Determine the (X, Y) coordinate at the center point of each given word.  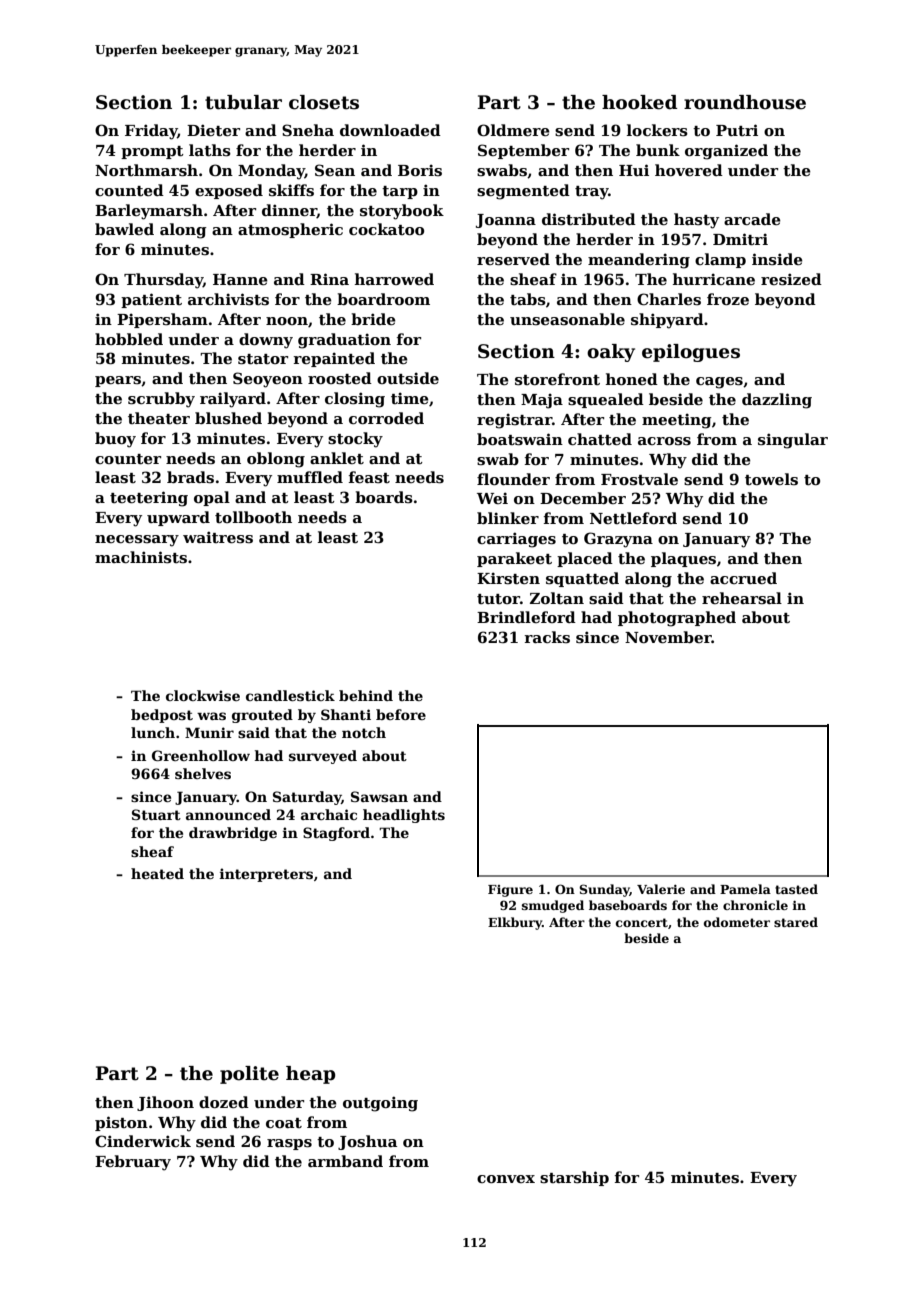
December (583, 498)
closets (324, 102)
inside (777, 259)
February (133, 1163)
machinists (141, 557)
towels (771, 479)
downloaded (390, 130)
